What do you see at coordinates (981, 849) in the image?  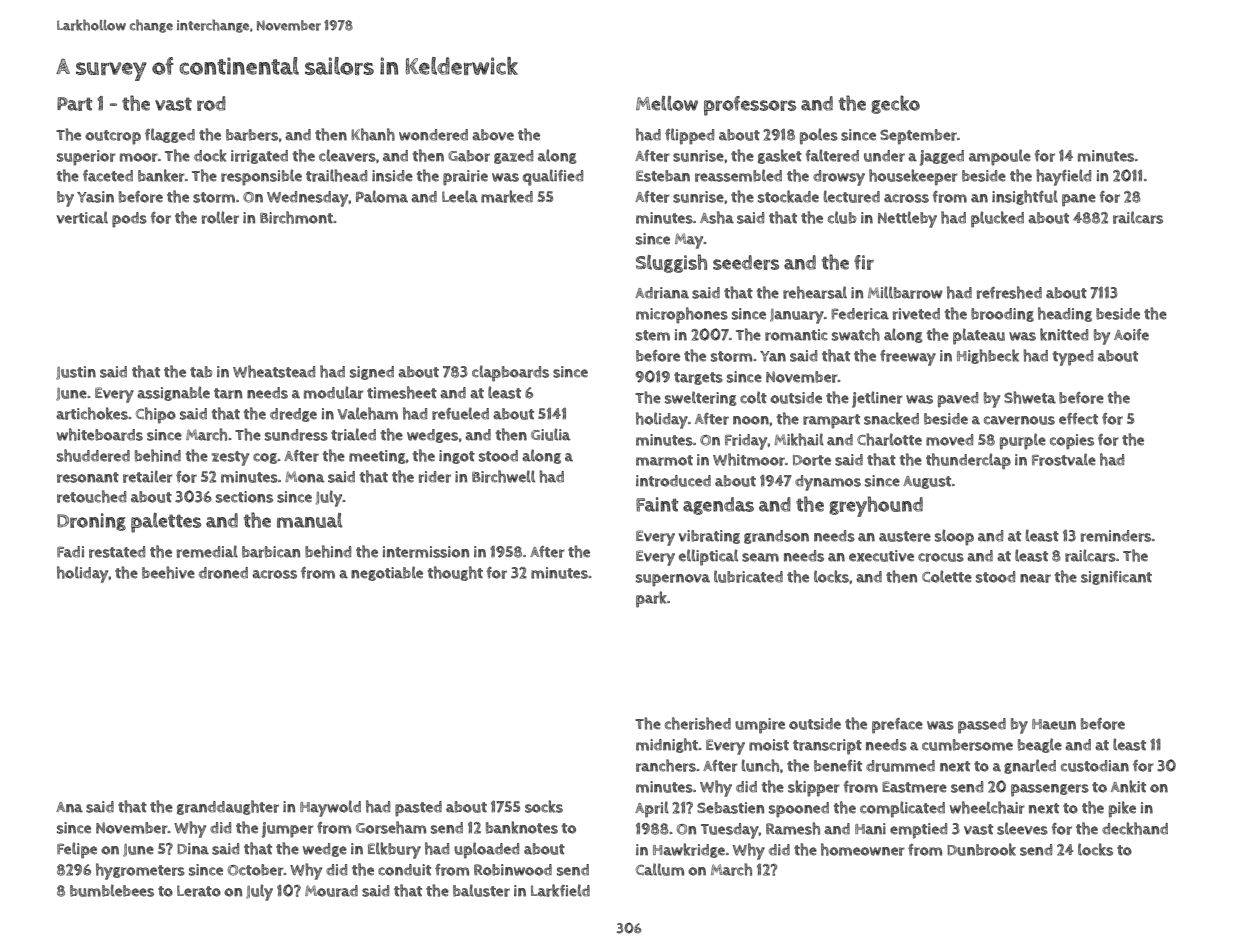 I see `Dunbrook` at bounding box center [981, 849].
